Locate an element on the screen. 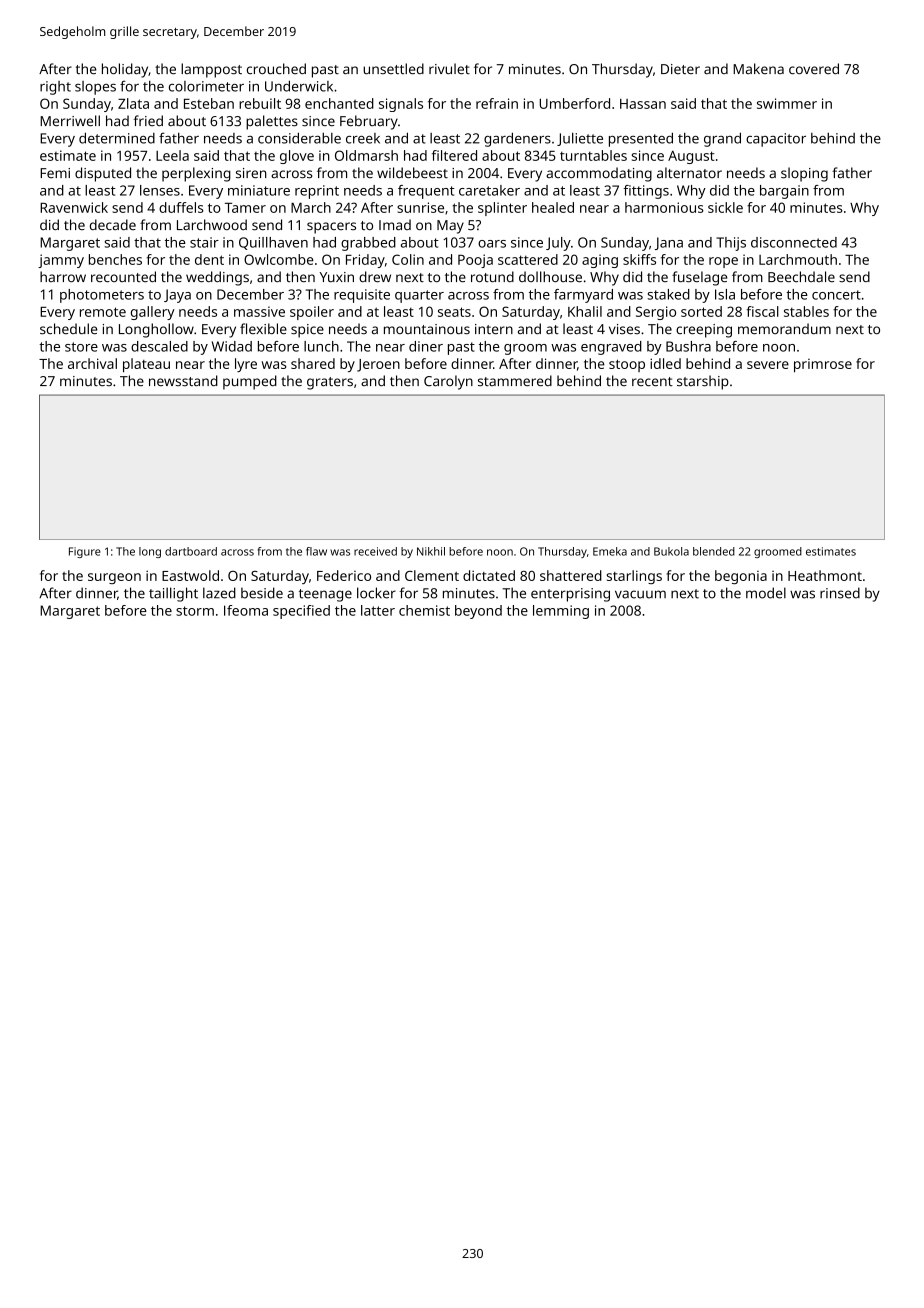  rope is located at coordinates (723, 262).
